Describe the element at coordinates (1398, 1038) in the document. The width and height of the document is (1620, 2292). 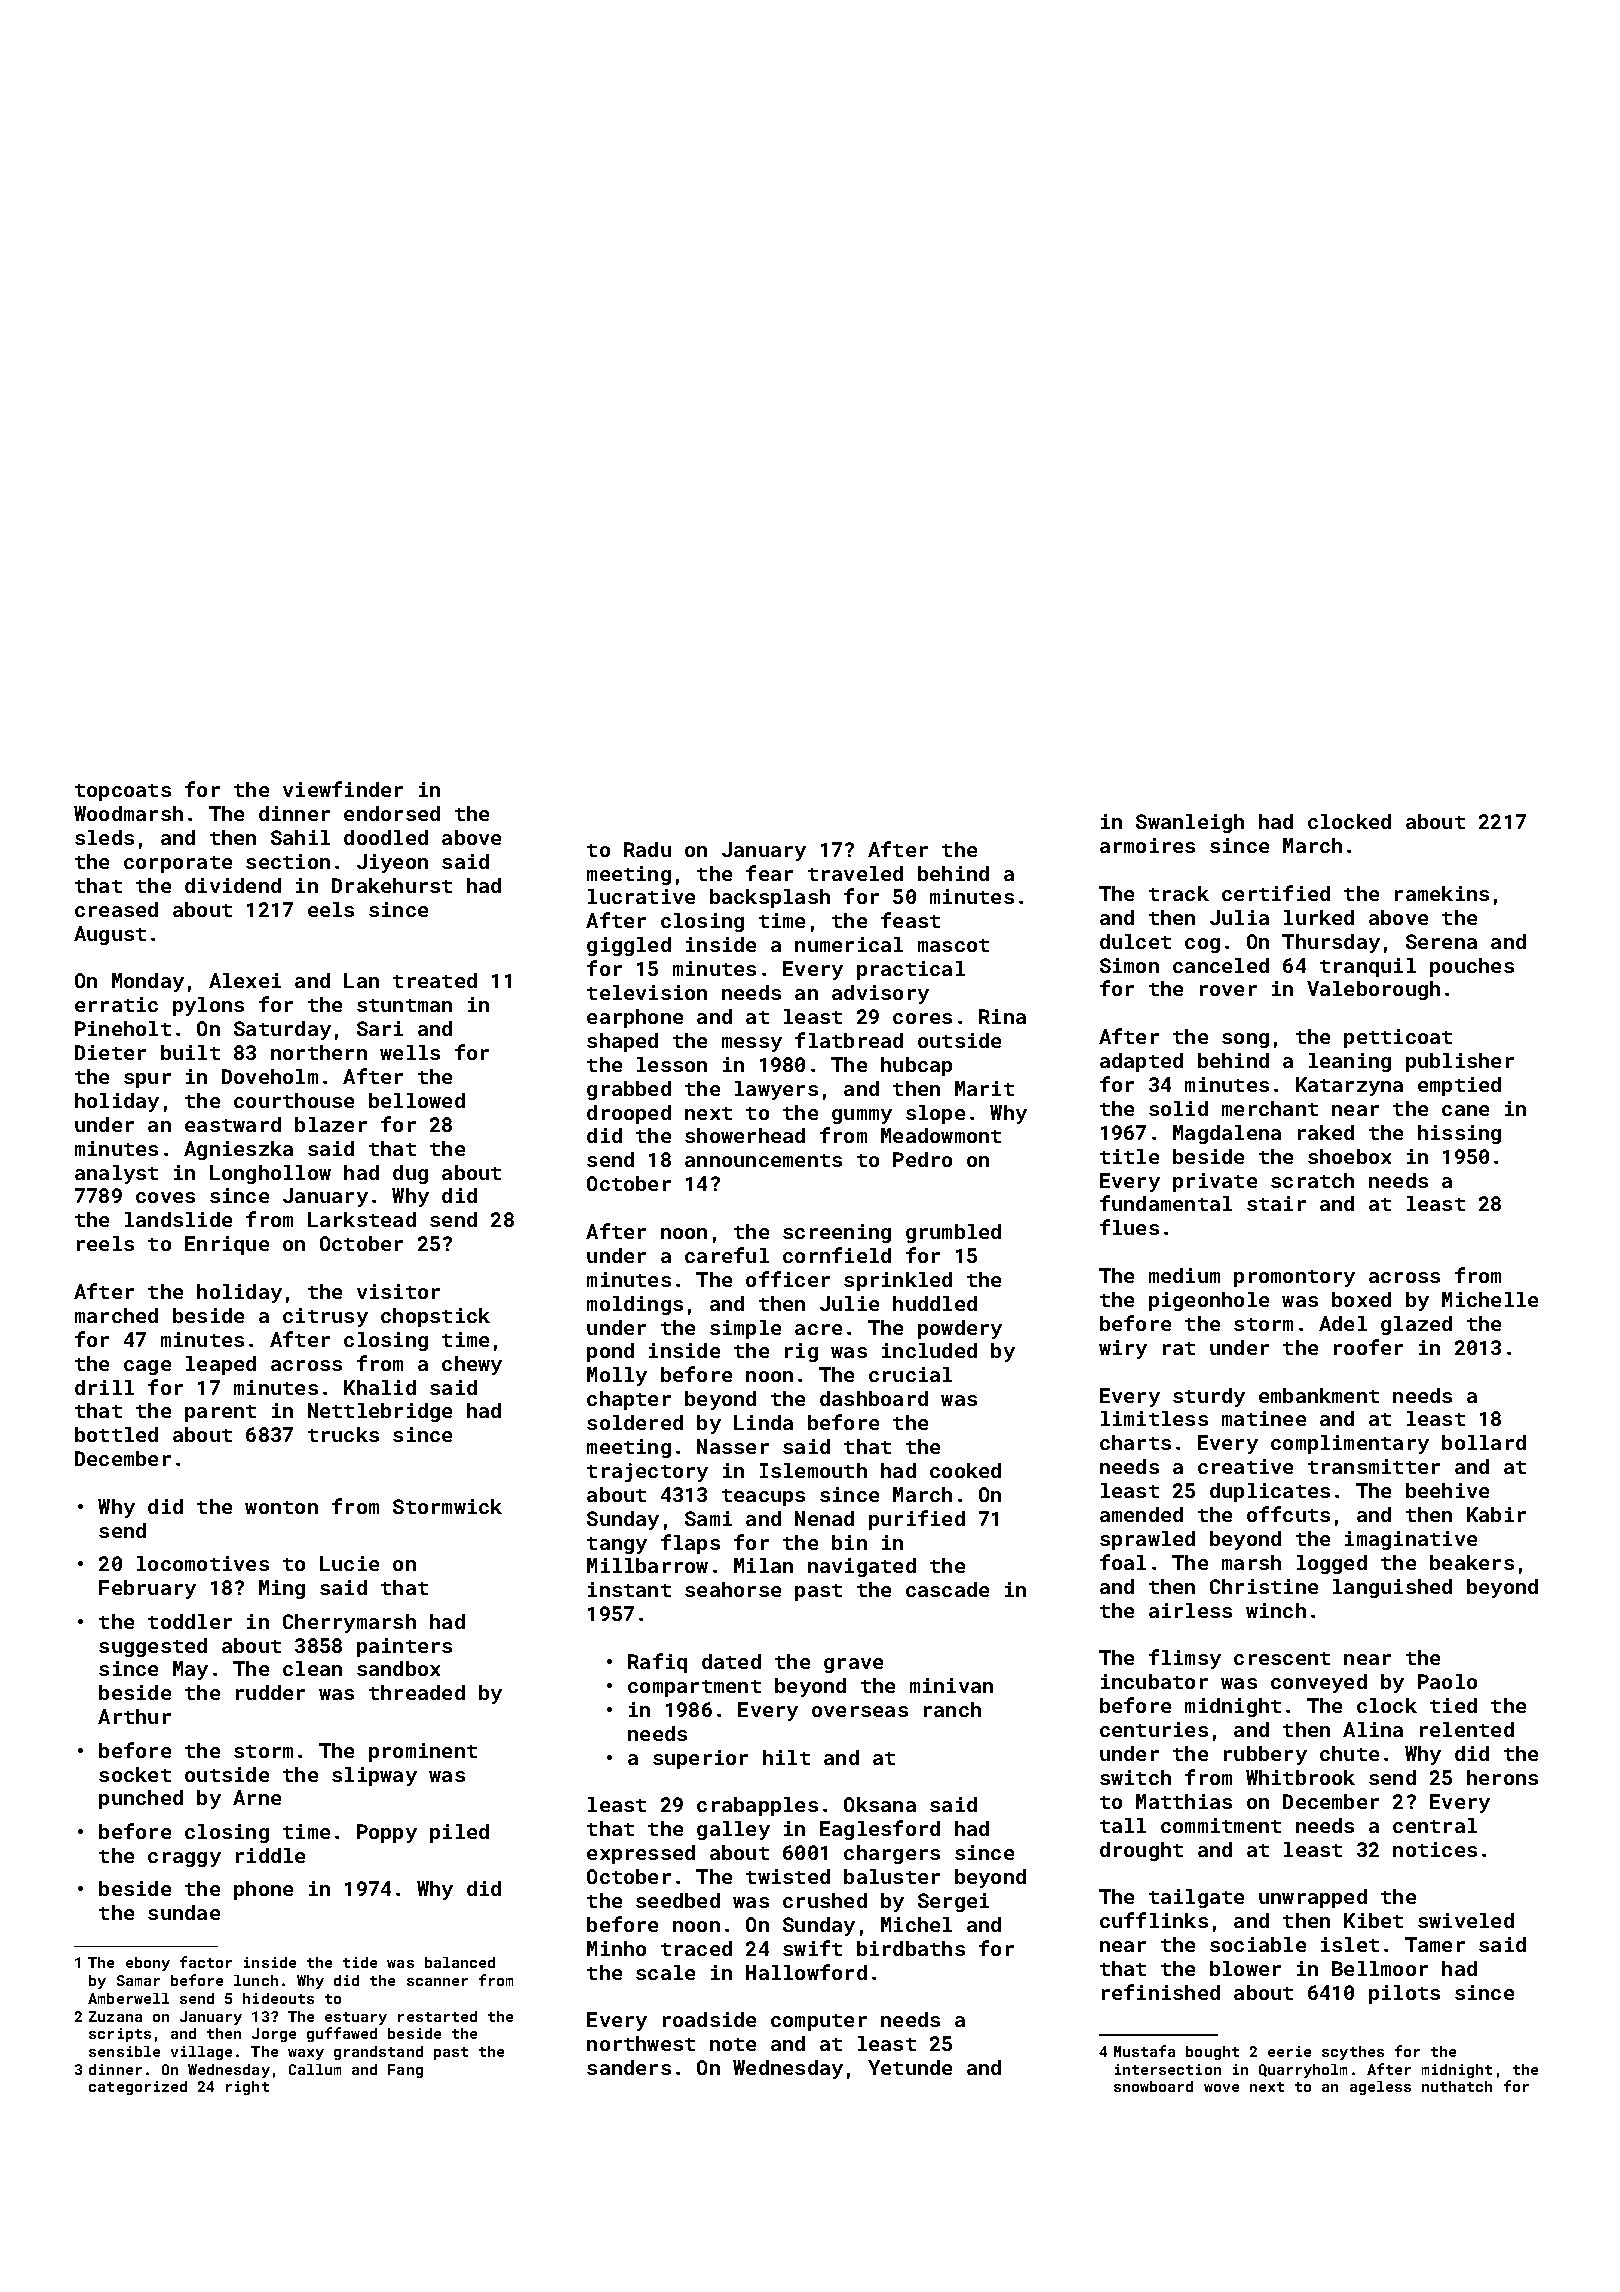
I see `petticoat` at that location.
